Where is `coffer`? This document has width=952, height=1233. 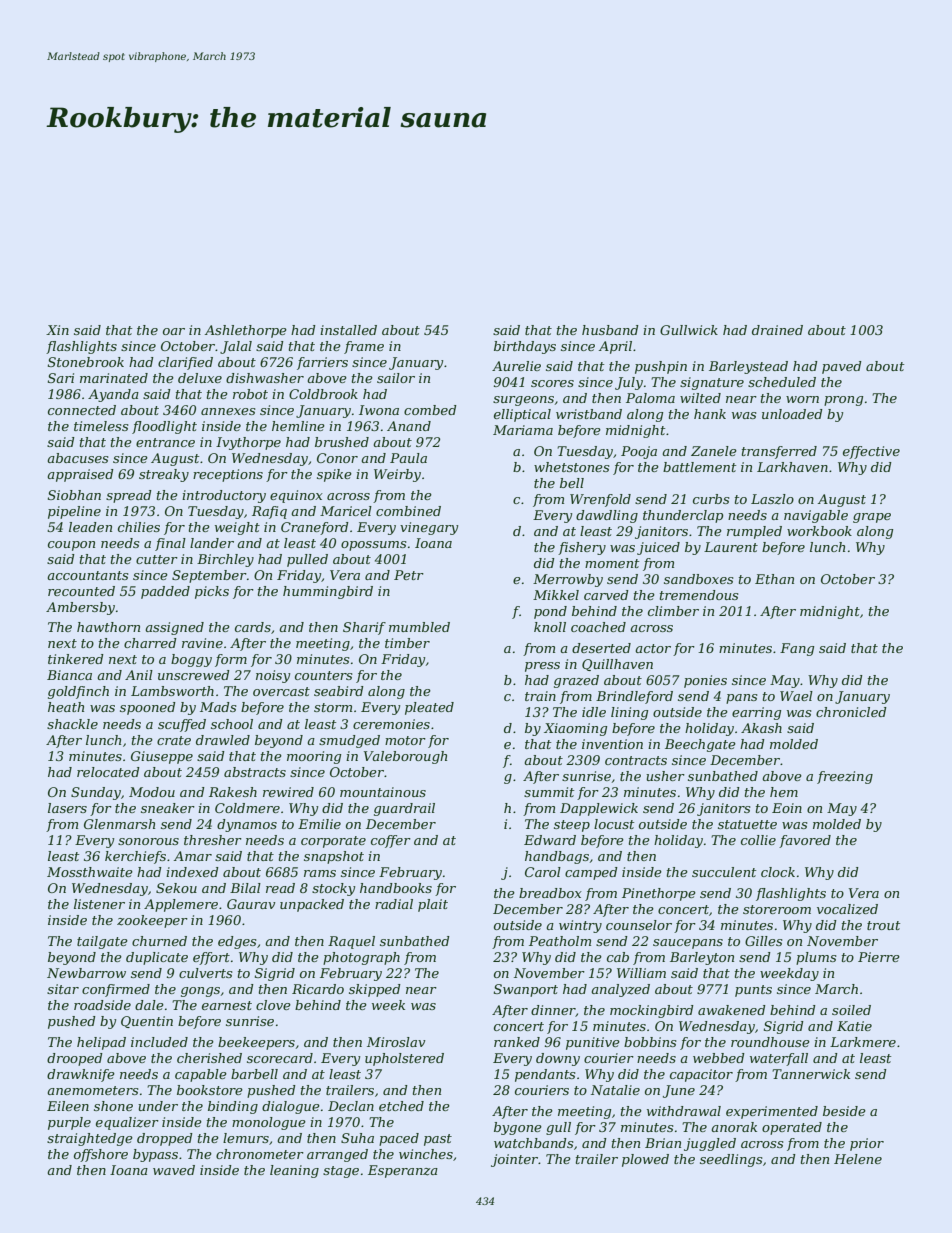
coffer is located at coordinates (391, 841).
